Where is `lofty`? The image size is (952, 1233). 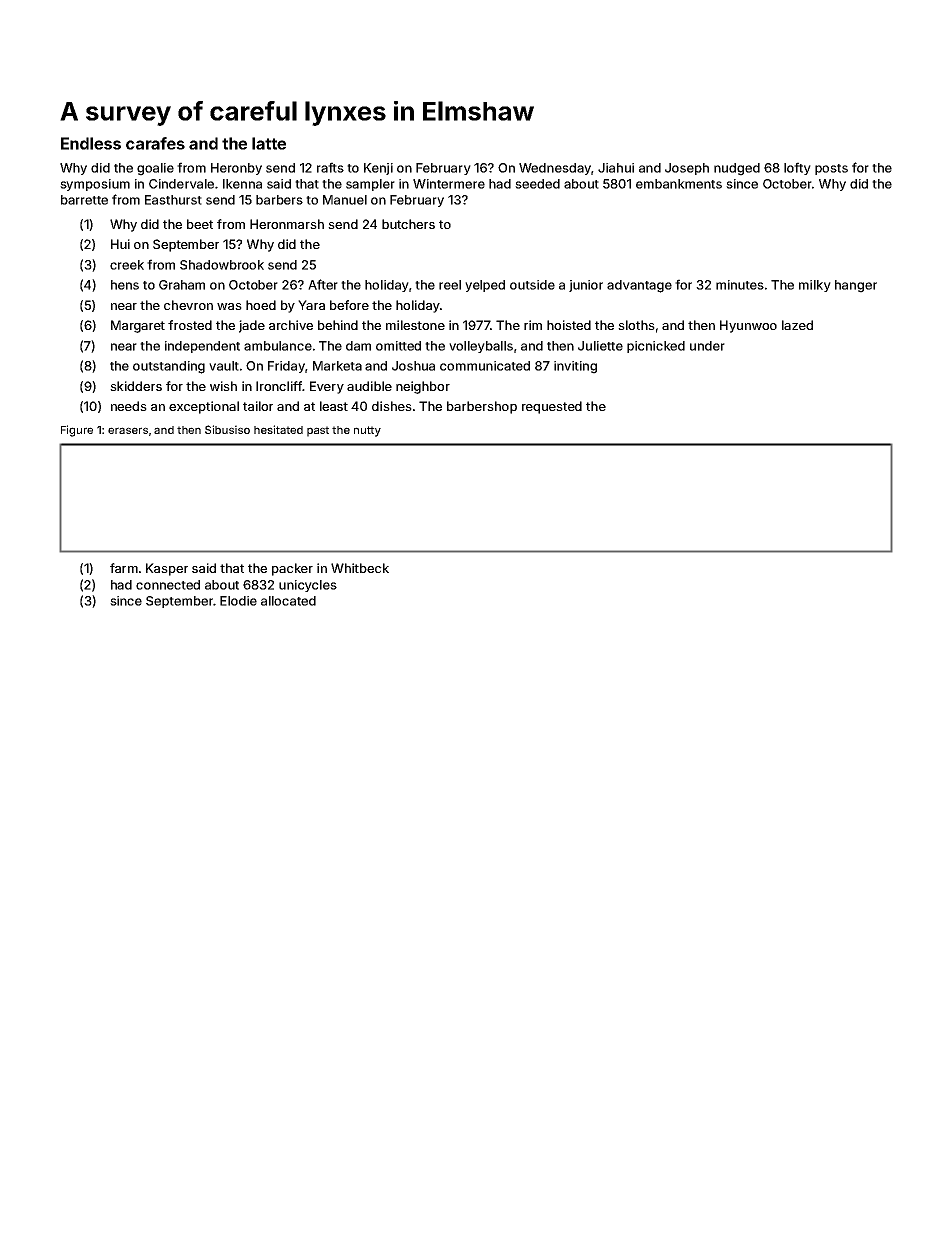
lofty is located at coordinates (797, 168).
